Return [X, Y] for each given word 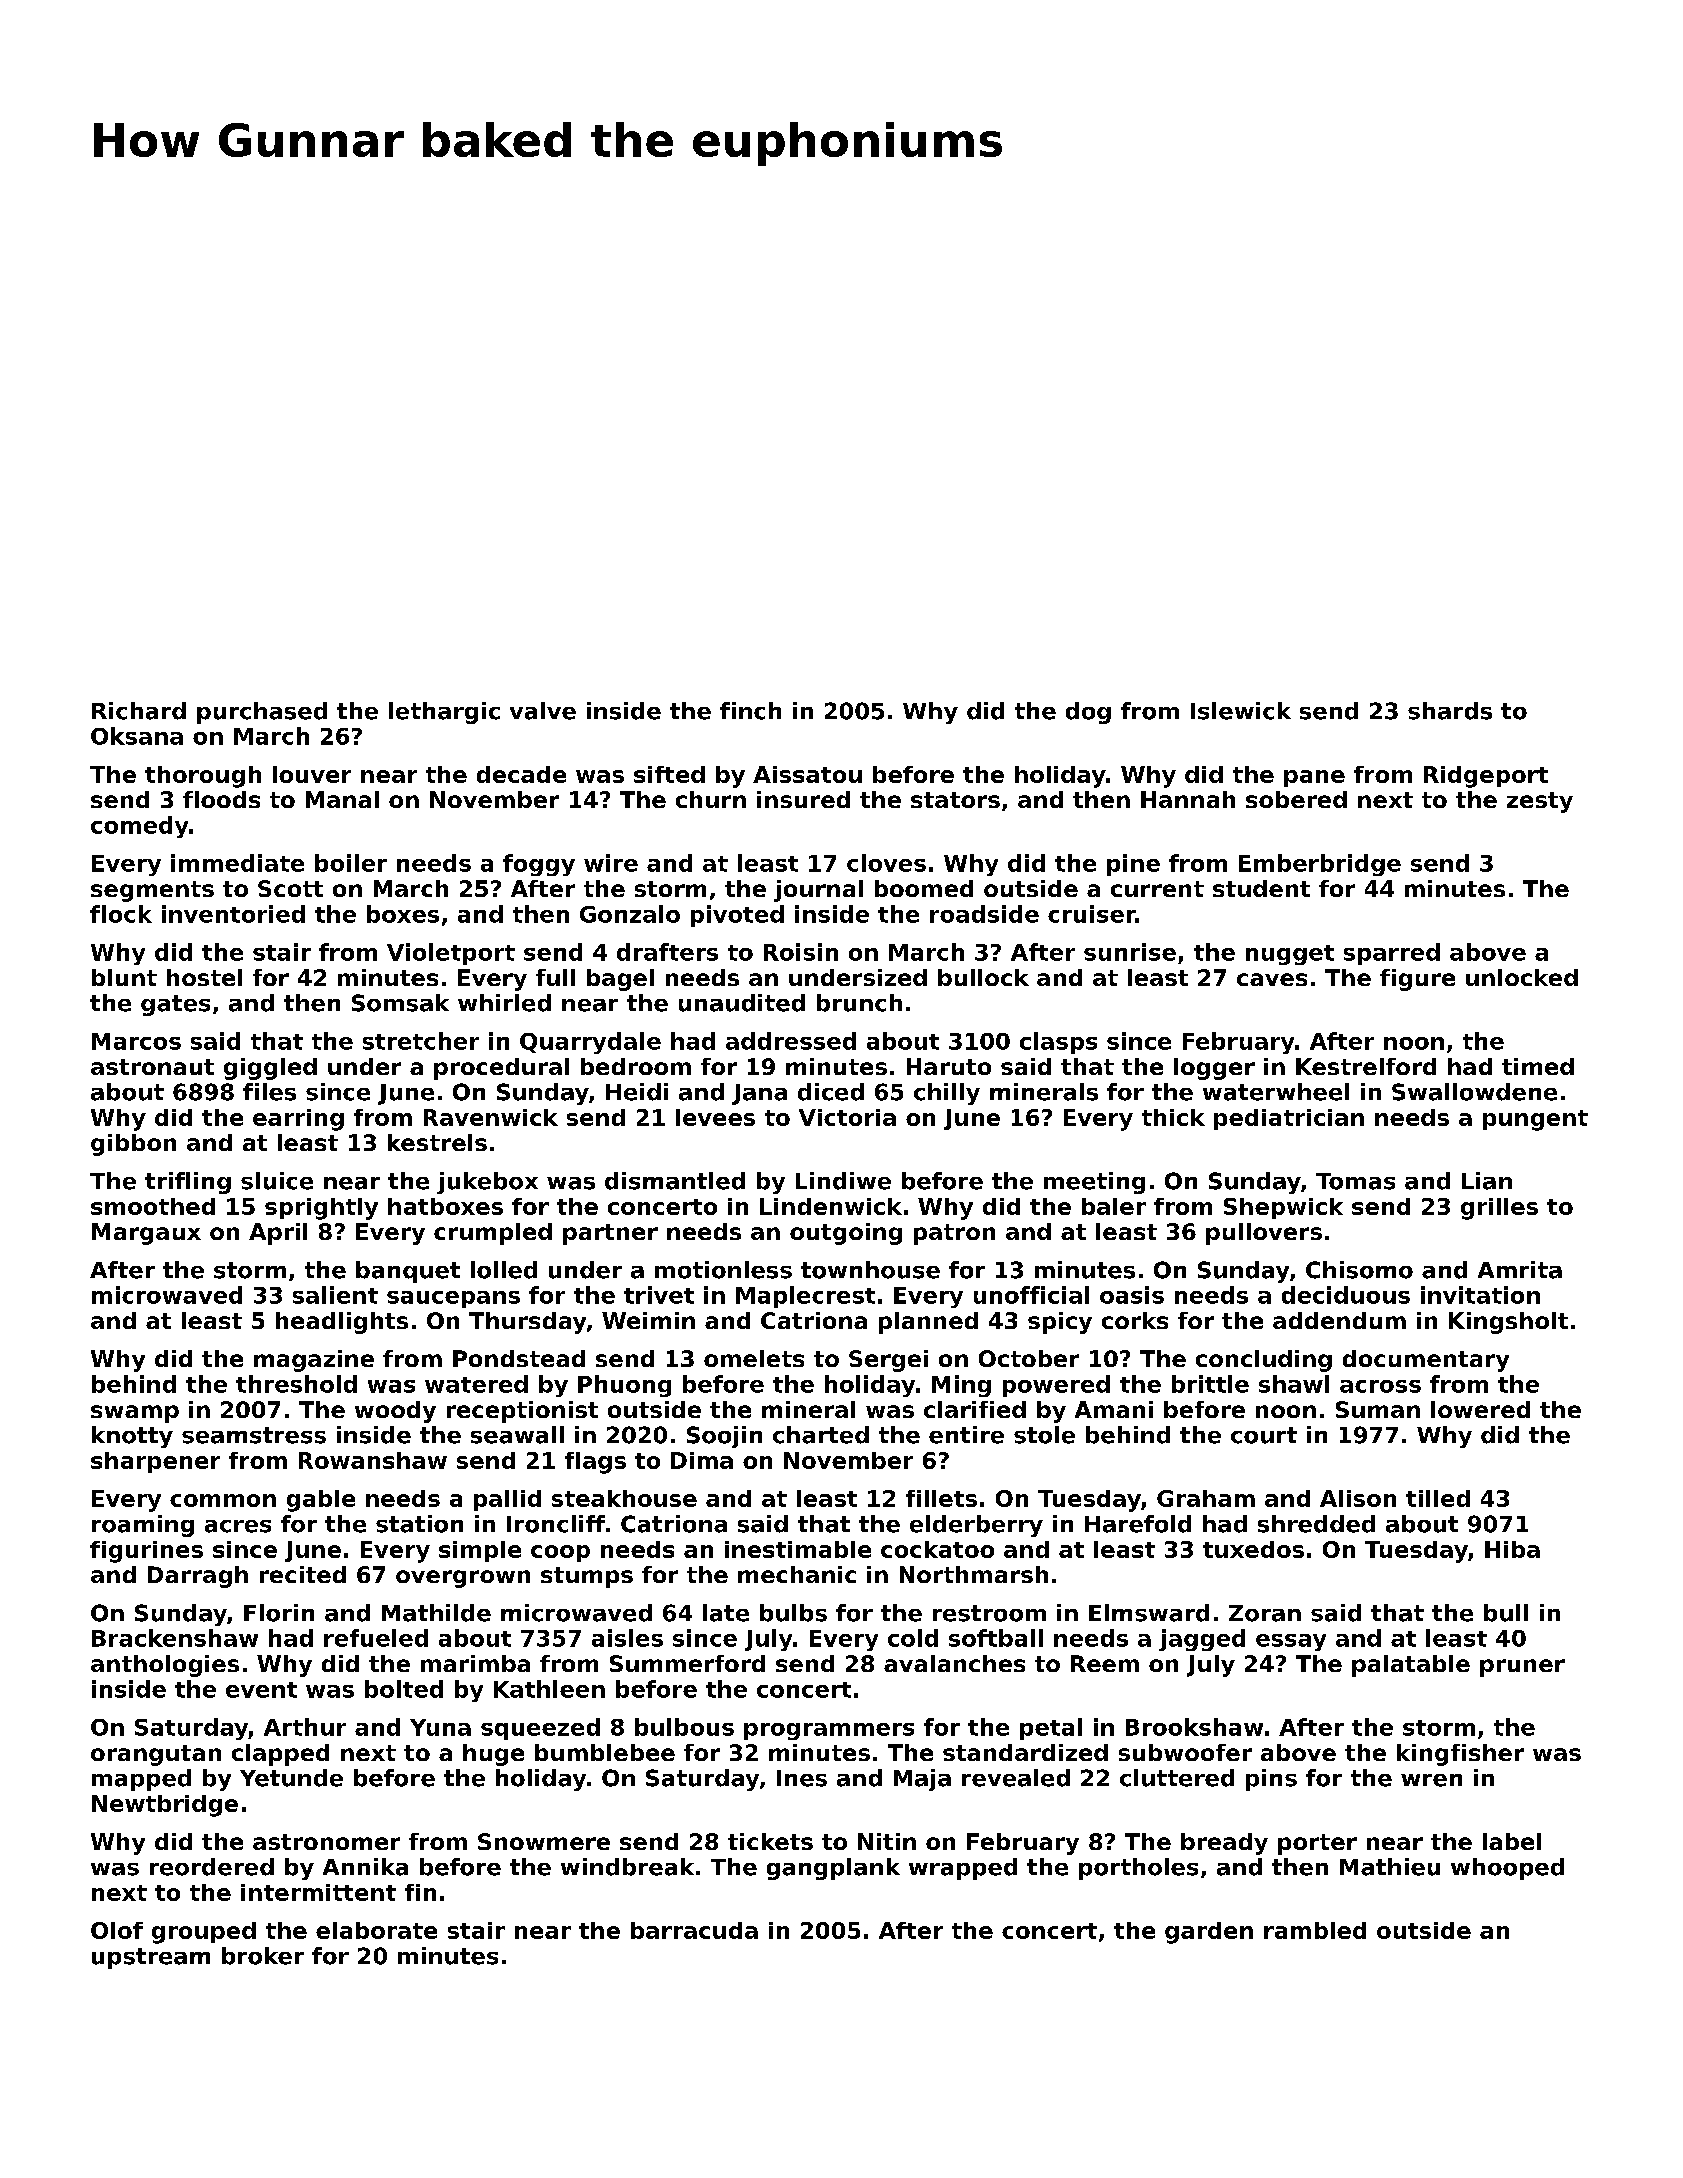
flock [121, 914]
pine [1133, 865]
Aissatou [807, 774]
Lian [1487, 1181]
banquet [408, 1272]
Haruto [949, 1066]
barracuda [694, 1930]
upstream [151, 1958]
